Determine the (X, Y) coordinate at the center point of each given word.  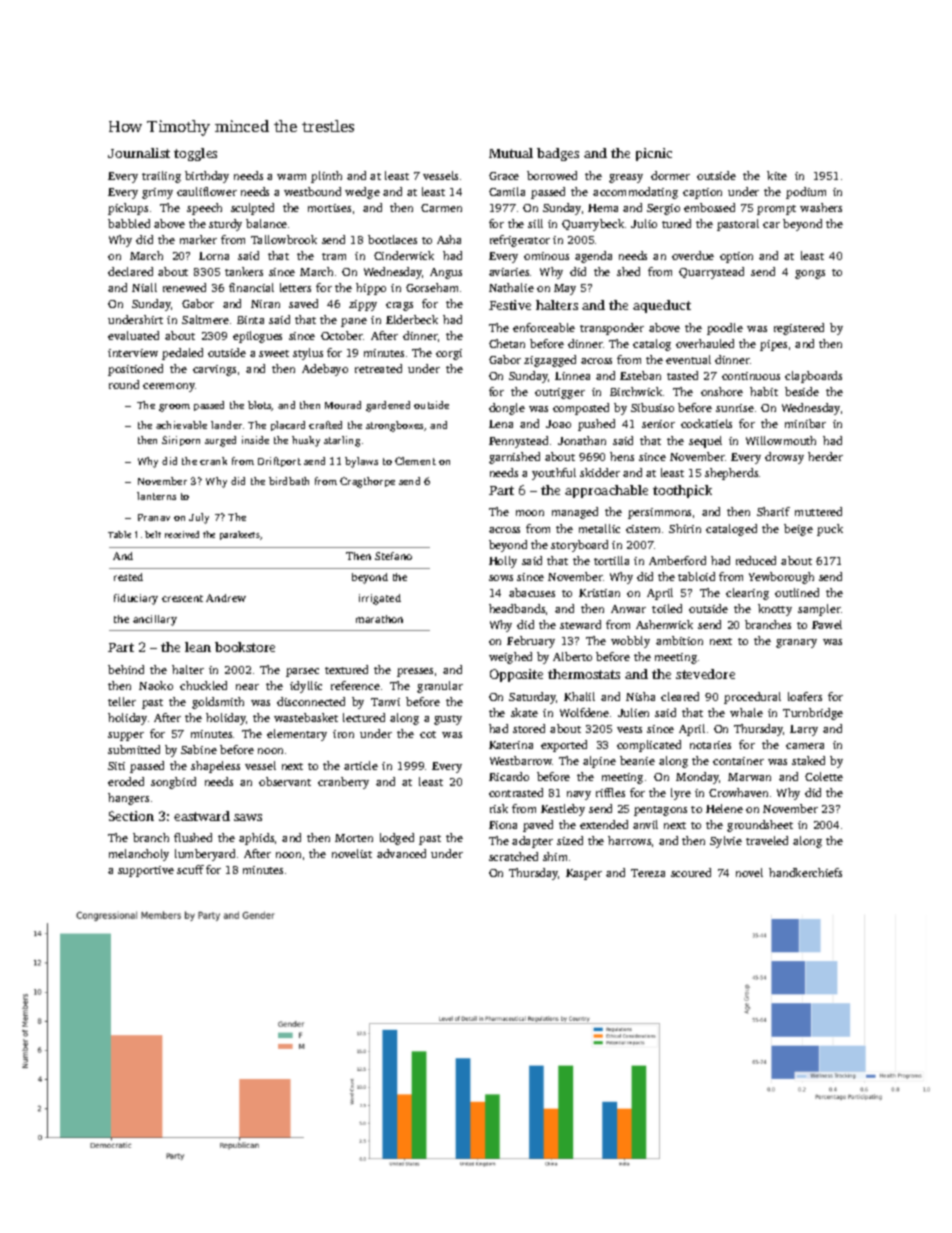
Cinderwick (404, 255)
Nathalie (511, 287)
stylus (308, 354)
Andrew (226, 598)
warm (291, 177)
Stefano (393, 556)
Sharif (773, 511)
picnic (654, 154)
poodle (725, 329)
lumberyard (205, 855)
